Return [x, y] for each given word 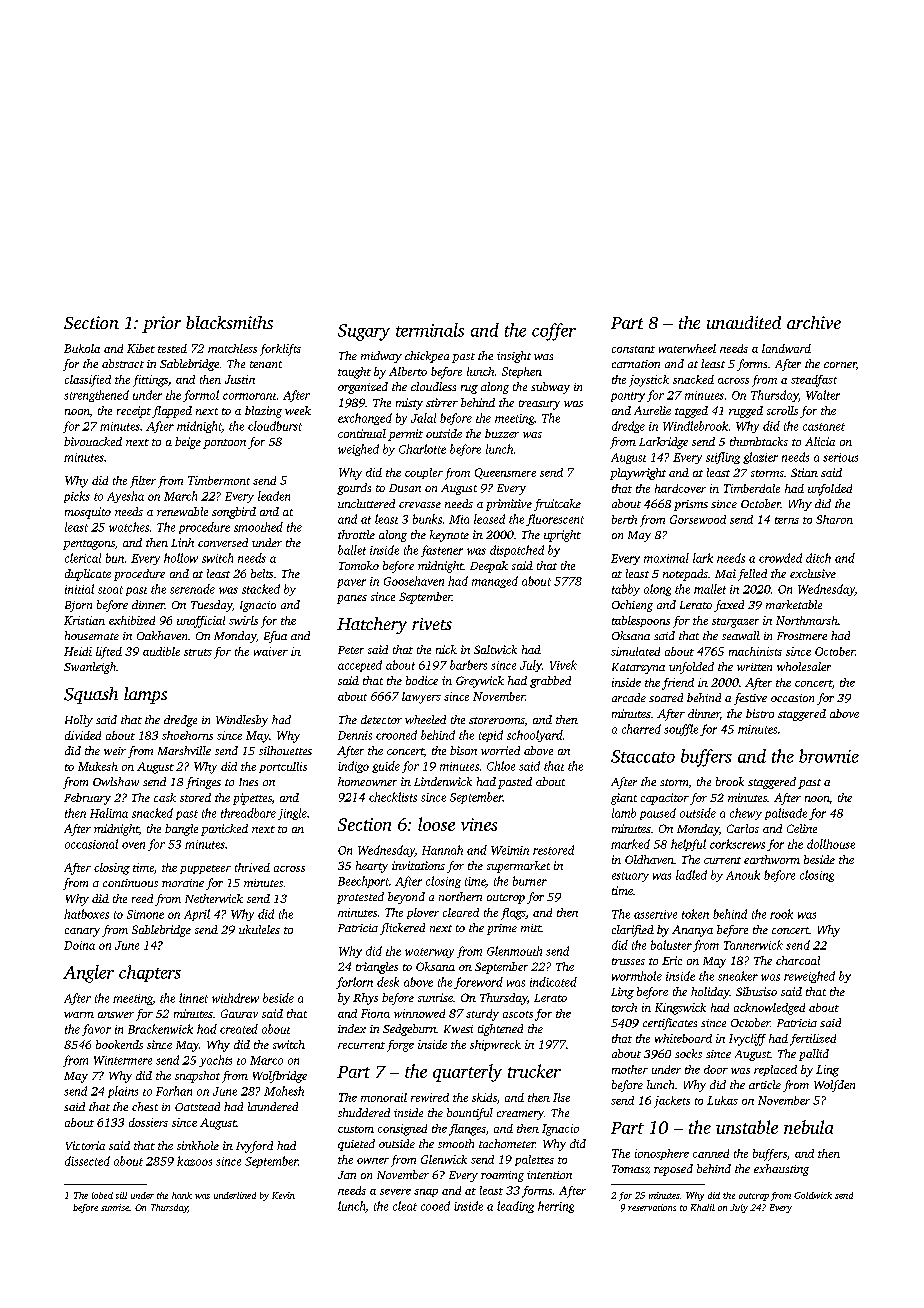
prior [161, 324]
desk [388, 982]
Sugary [364, 332]
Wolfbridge [280, 1077]
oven [133, 845]
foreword [478, 983]
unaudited [744, 322]
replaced [775, 1070]
